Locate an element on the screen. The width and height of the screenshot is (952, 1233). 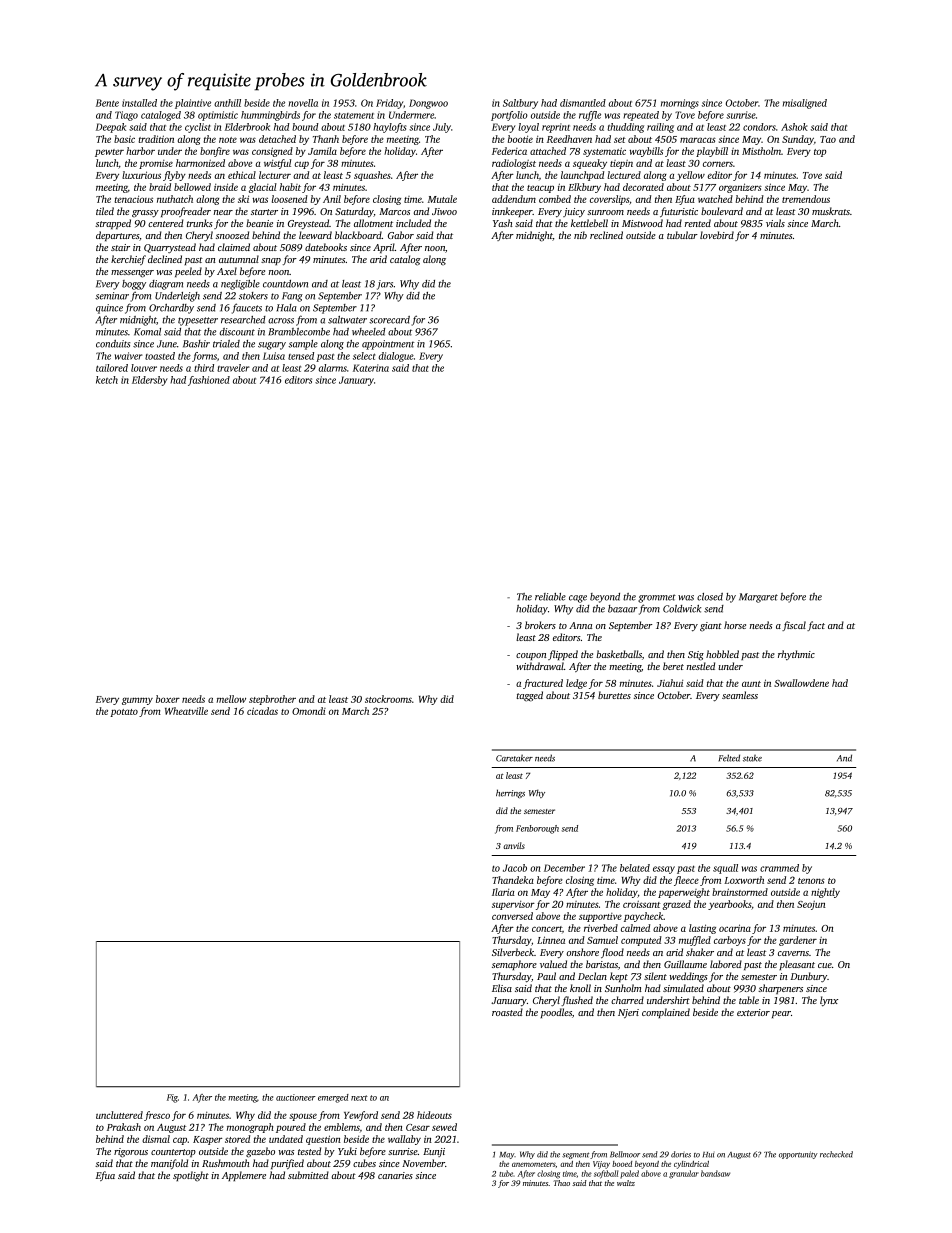
Caretaker is located at coordinates (514, 758).
